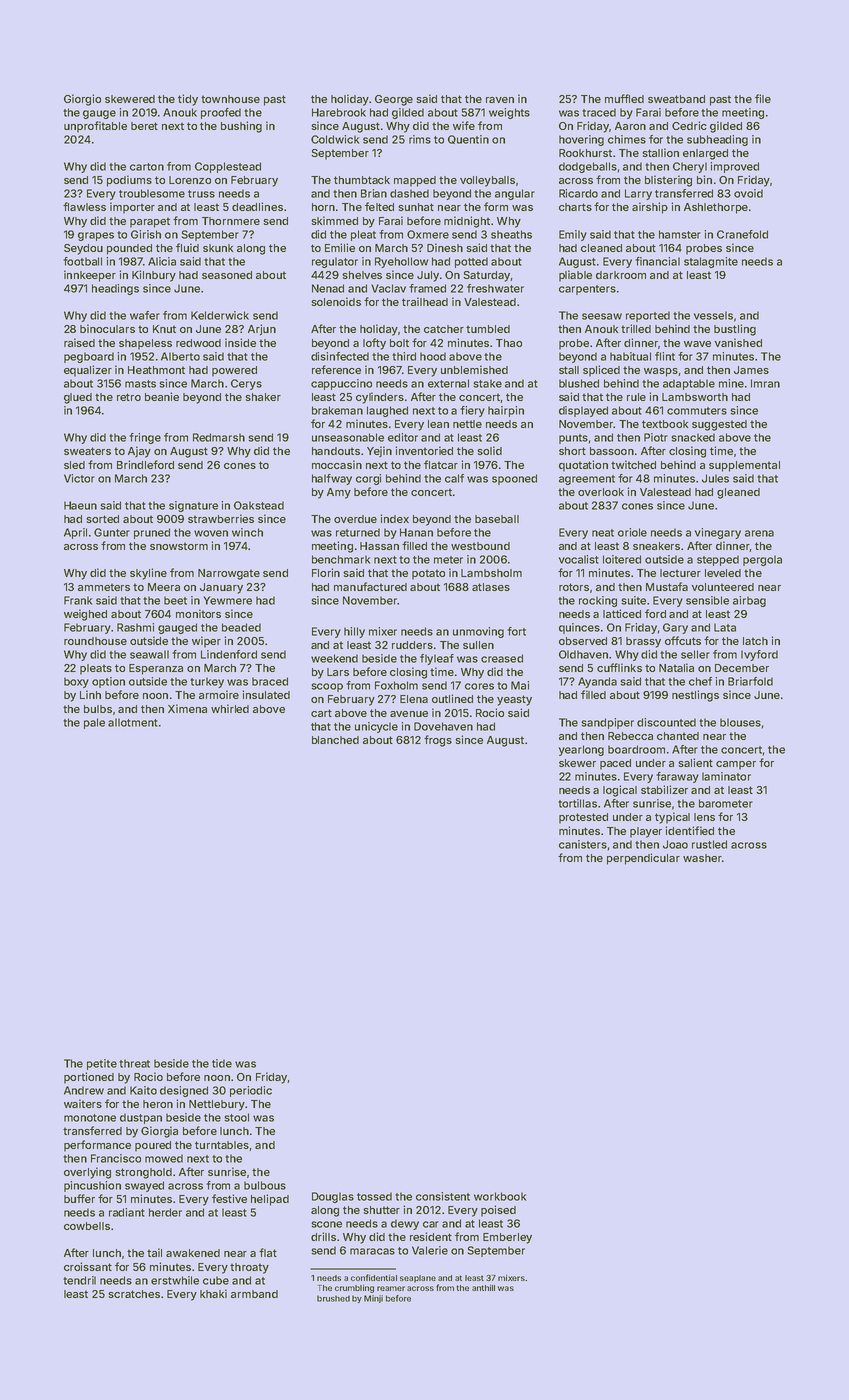 The height and width of the screenshot is (1400, 849). What do you see at coordinates (488, 329) in the screenshot?
I see `tumbled` at bounding box center [488, 329].
